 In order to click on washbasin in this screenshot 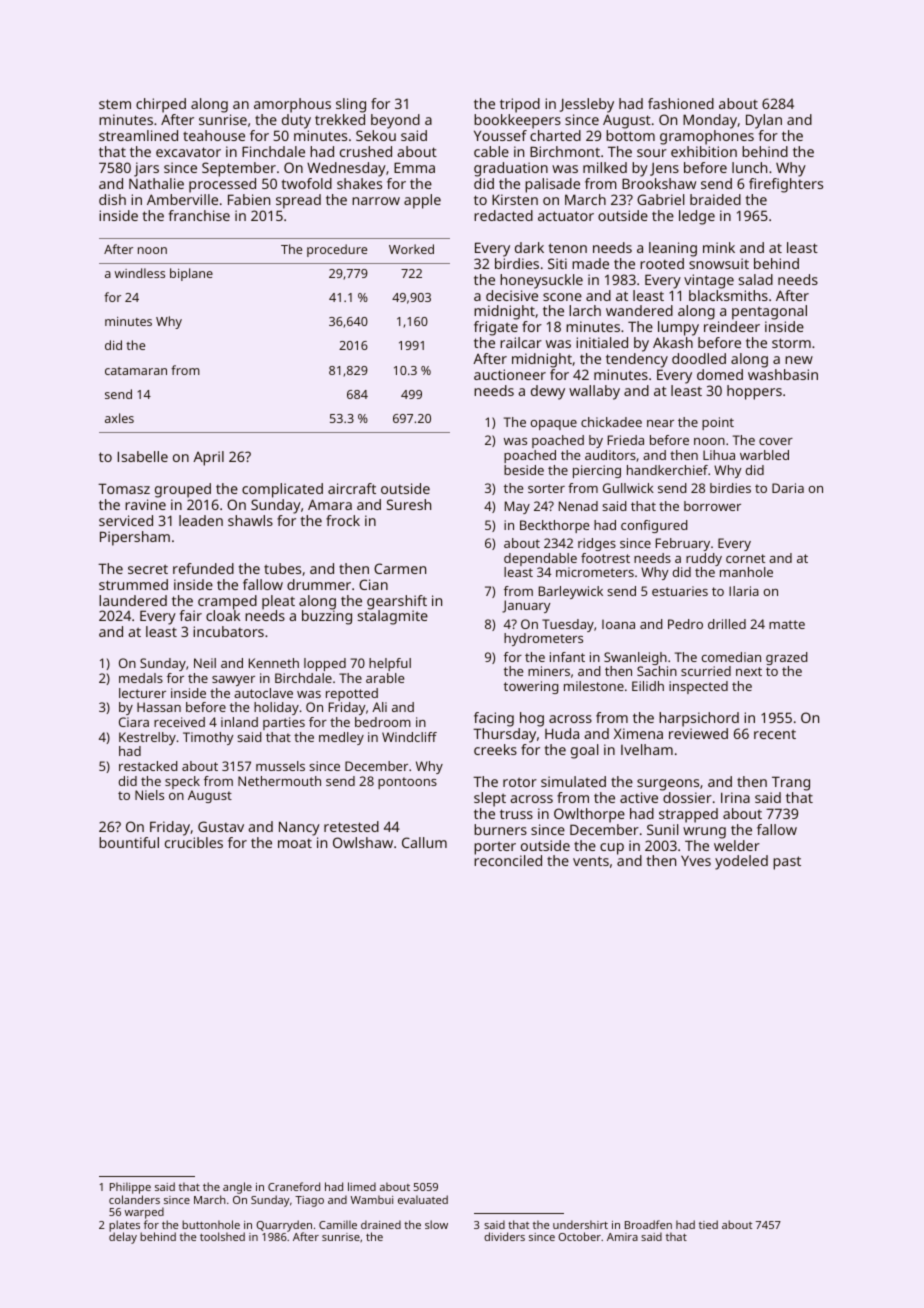, I will do `click(783, 374)`.
